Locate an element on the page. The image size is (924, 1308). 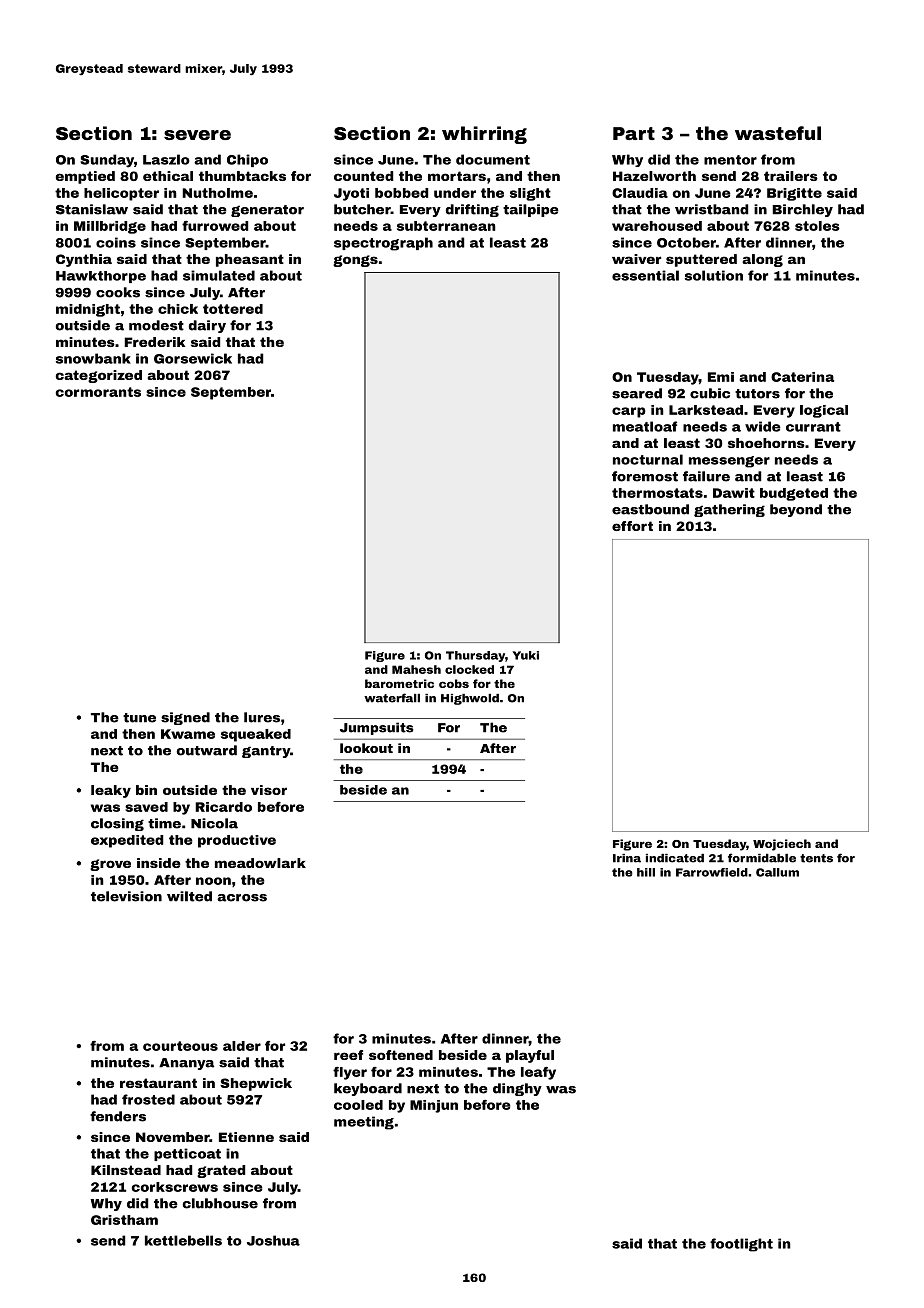
wasteful is located at coordinates (778, 133).
